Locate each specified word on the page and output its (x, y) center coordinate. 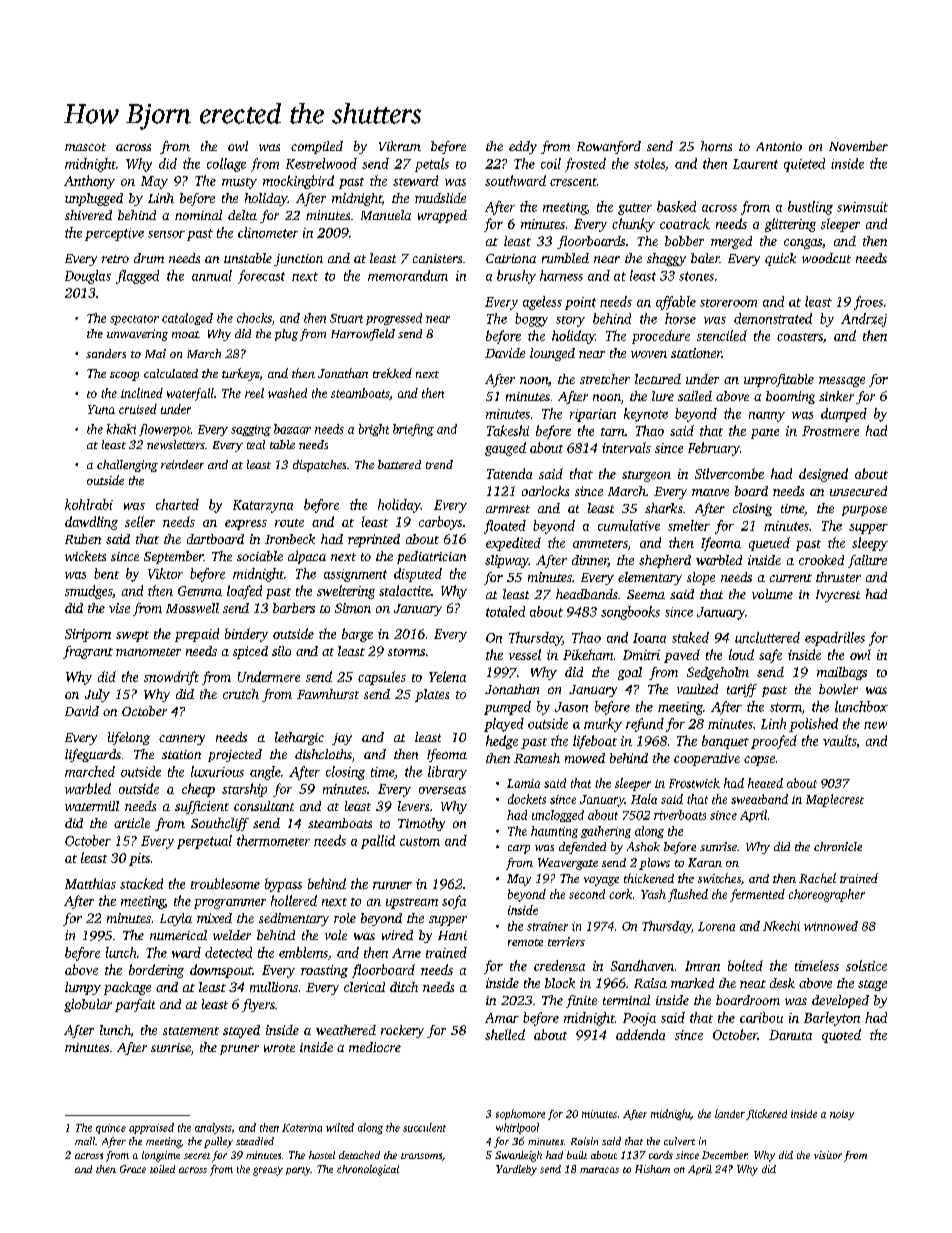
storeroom (728, 303)
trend (439, 464)
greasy (268, 1171)
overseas (442, 790)
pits (139, 859)
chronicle (838, 846)
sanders (106, 353)
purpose (864, 511)
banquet (725, 742)
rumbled (565, 258)
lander (730, 1113)
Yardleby (516, 1170)
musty (239, 183)
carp (519, 849)
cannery (182, 740)
